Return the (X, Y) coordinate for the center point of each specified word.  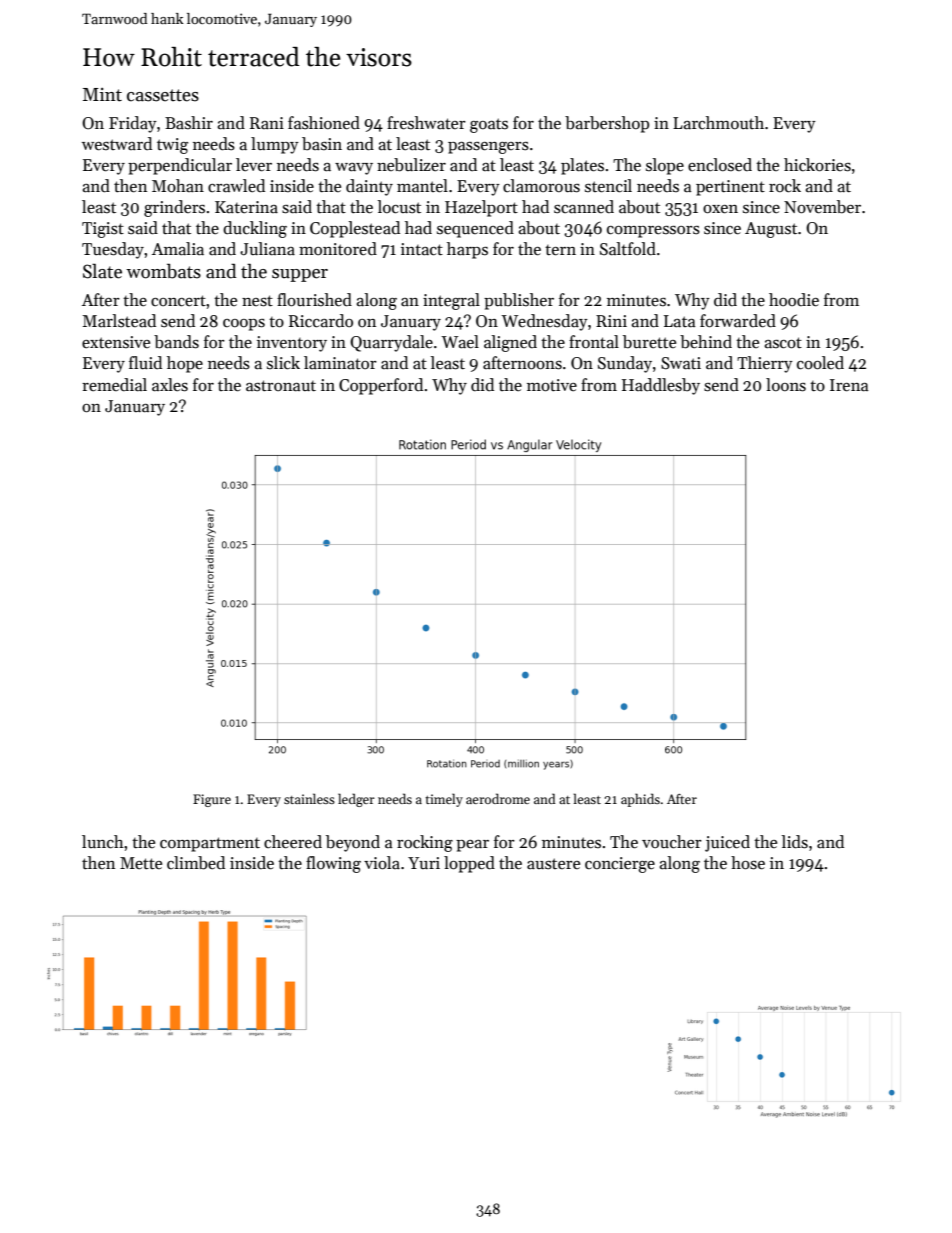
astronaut (281, 386)
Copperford (381, 386)
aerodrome (498, 798)
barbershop (607, 124)
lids (795, 842)
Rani (267, 123)
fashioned (324, 123)
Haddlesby (661, 386)
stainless (309, 798)
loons (786, 385)
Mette (141, 863)
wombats (163, 271)
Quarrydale (391, 343)
